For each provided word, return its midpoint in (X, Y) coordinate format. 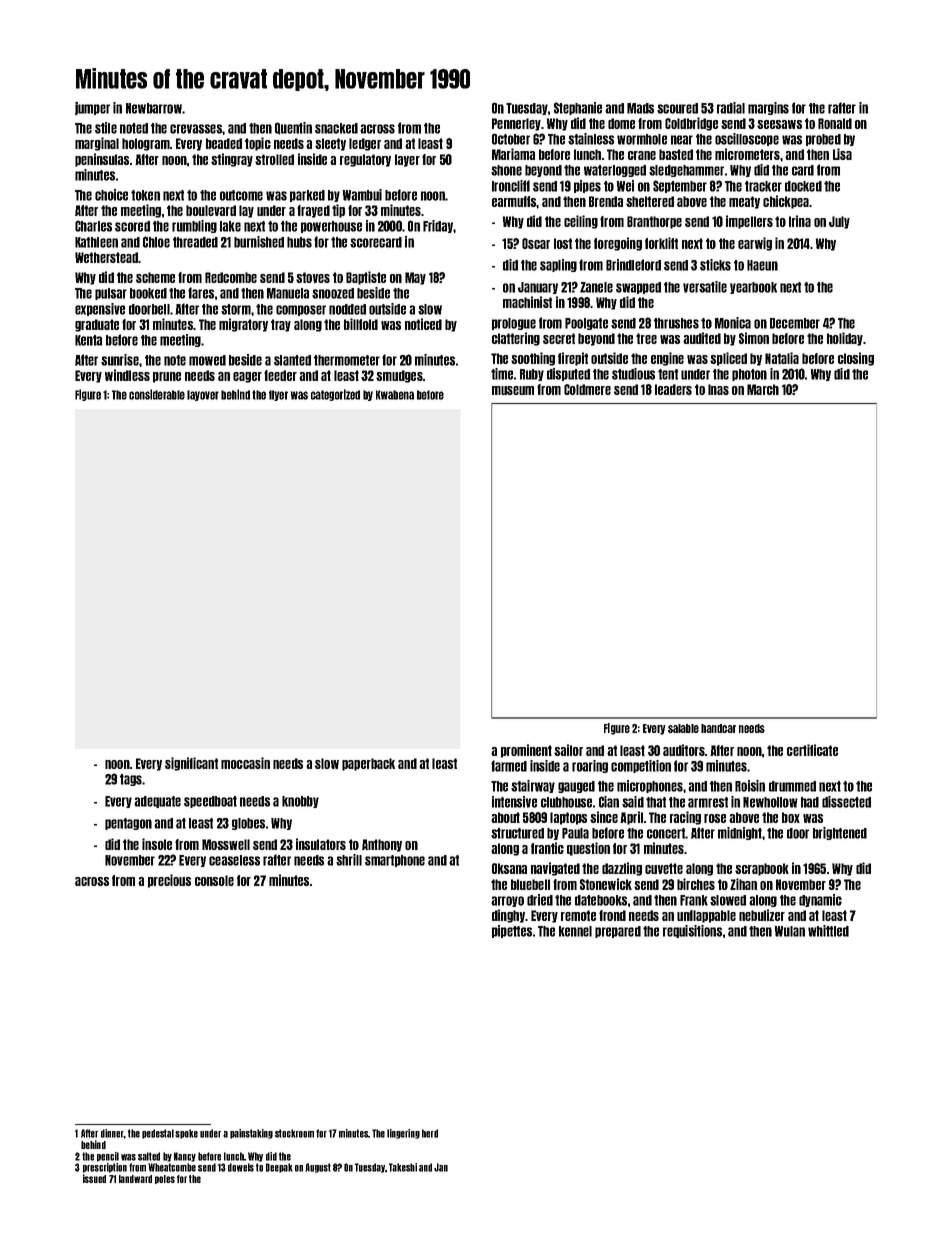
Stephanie (578, 108)
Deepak (279, 1168)
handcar (718, 728)
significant (191, 764)
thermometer (347, 360)
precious (169, 881)
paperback (368, 764)
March (763, 389)
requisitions (692, 931)
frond (612, 915)
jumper (92, 108)
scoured (677, 108)
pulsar (111, 294)
